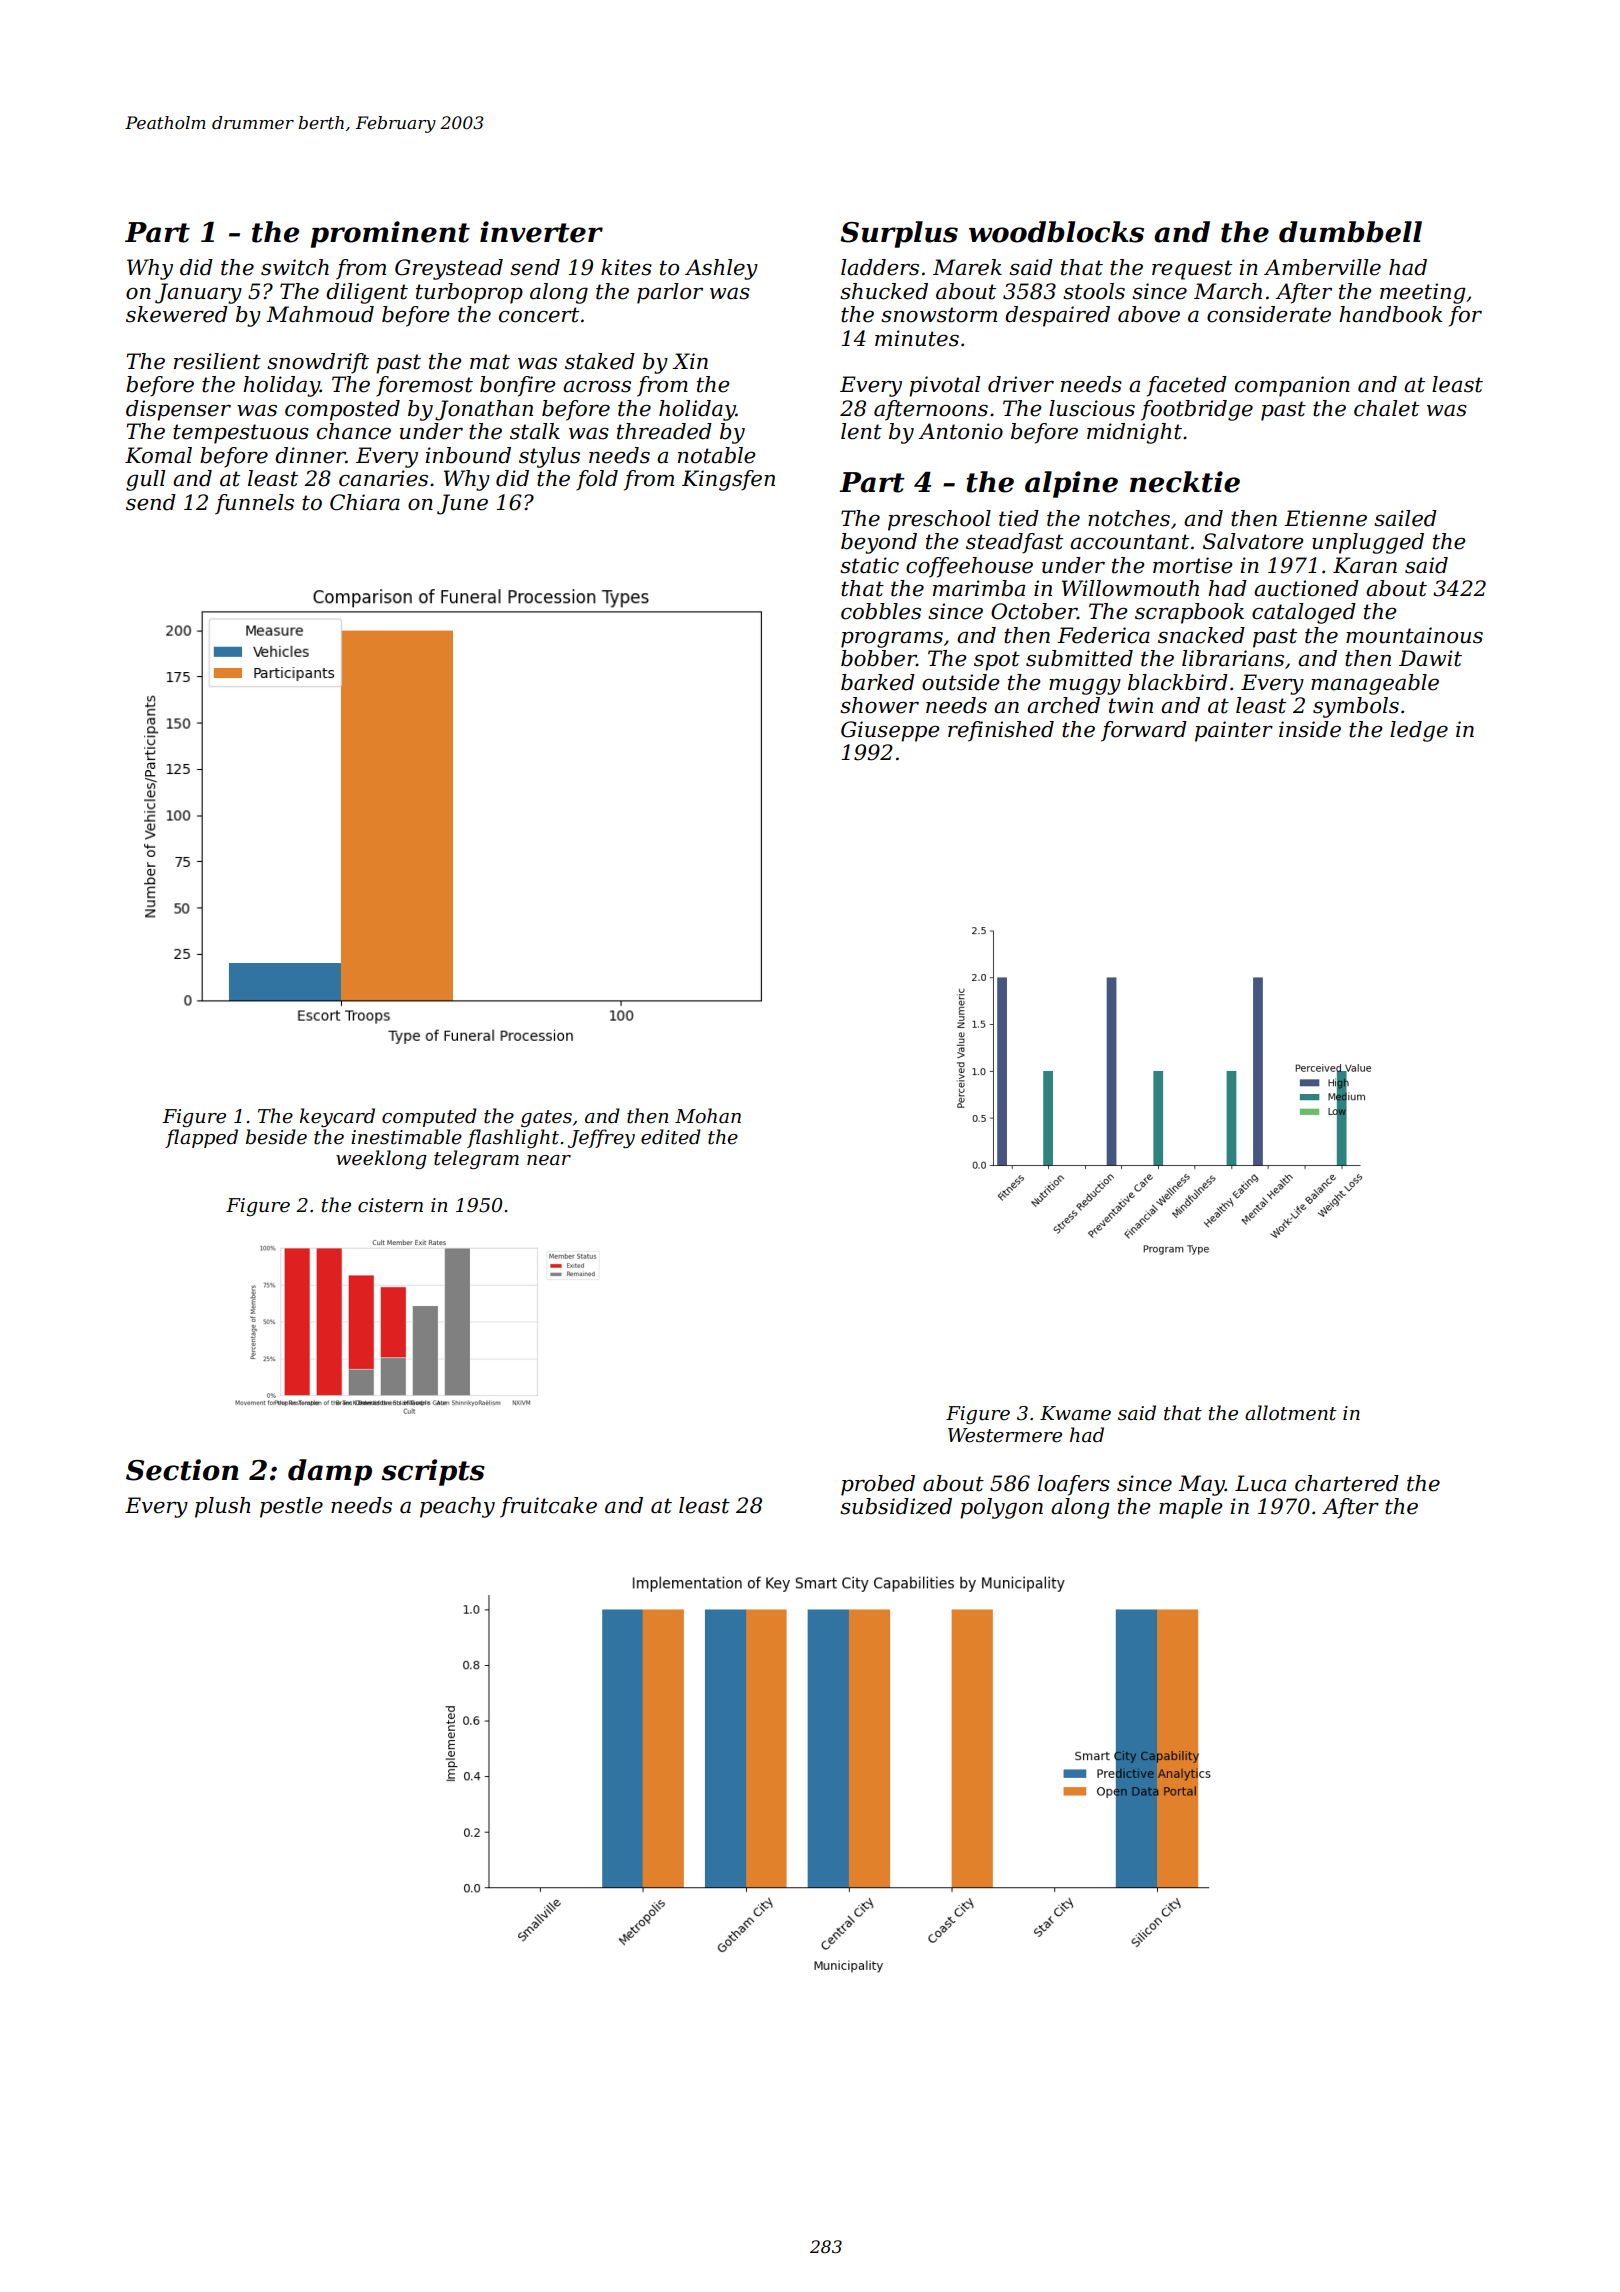 Image resolution: width=1620 pixels, height=2292 pixels. Describe the element at coordinates (254, 504) in the screenshot. I see `funnels` at that location.
